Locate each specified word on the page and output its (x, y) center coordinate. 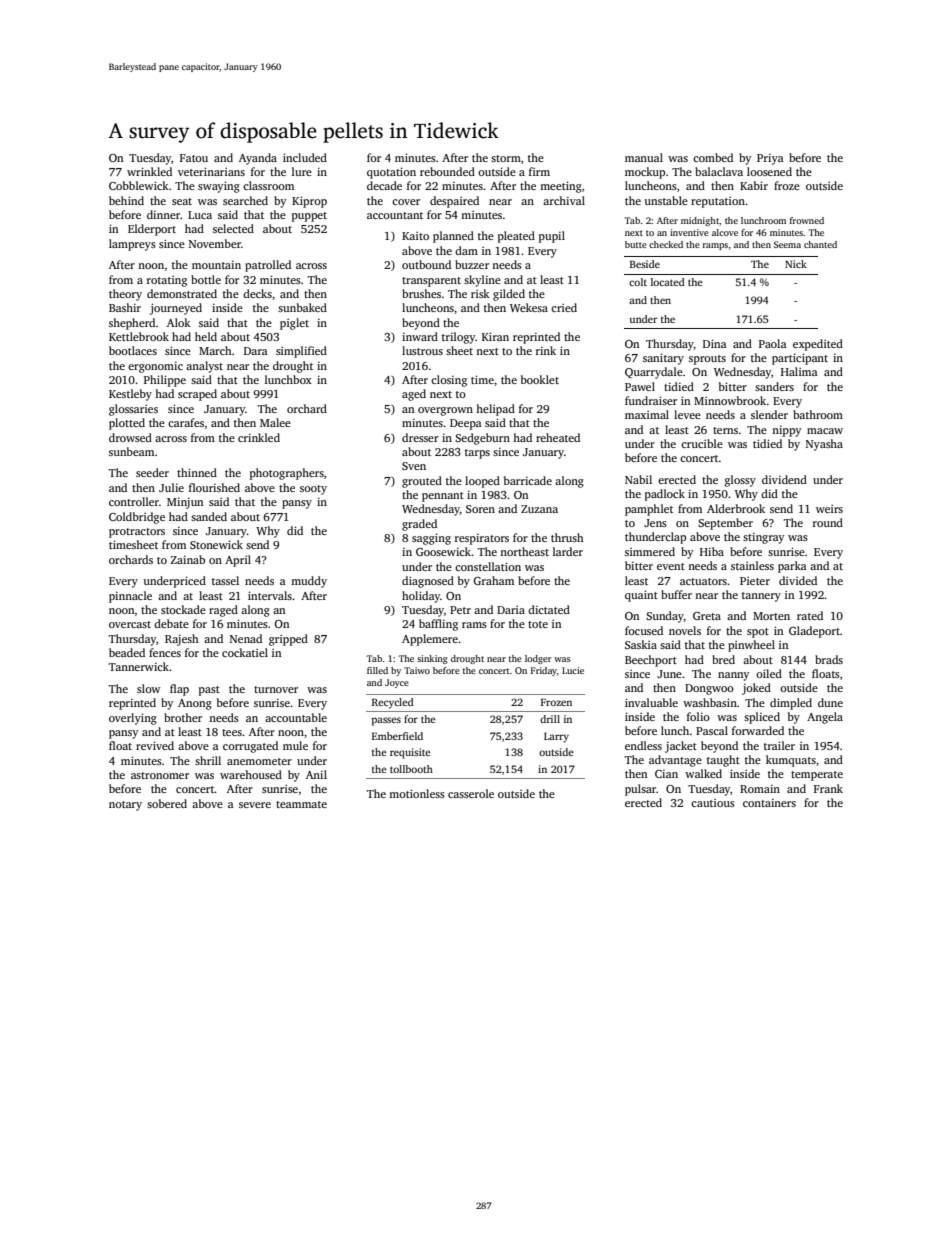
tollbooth (411, 769)
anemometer (259, 761)
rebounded (447, 171)
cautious (713, 803)
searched (245, 200)
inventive (689, 232)
